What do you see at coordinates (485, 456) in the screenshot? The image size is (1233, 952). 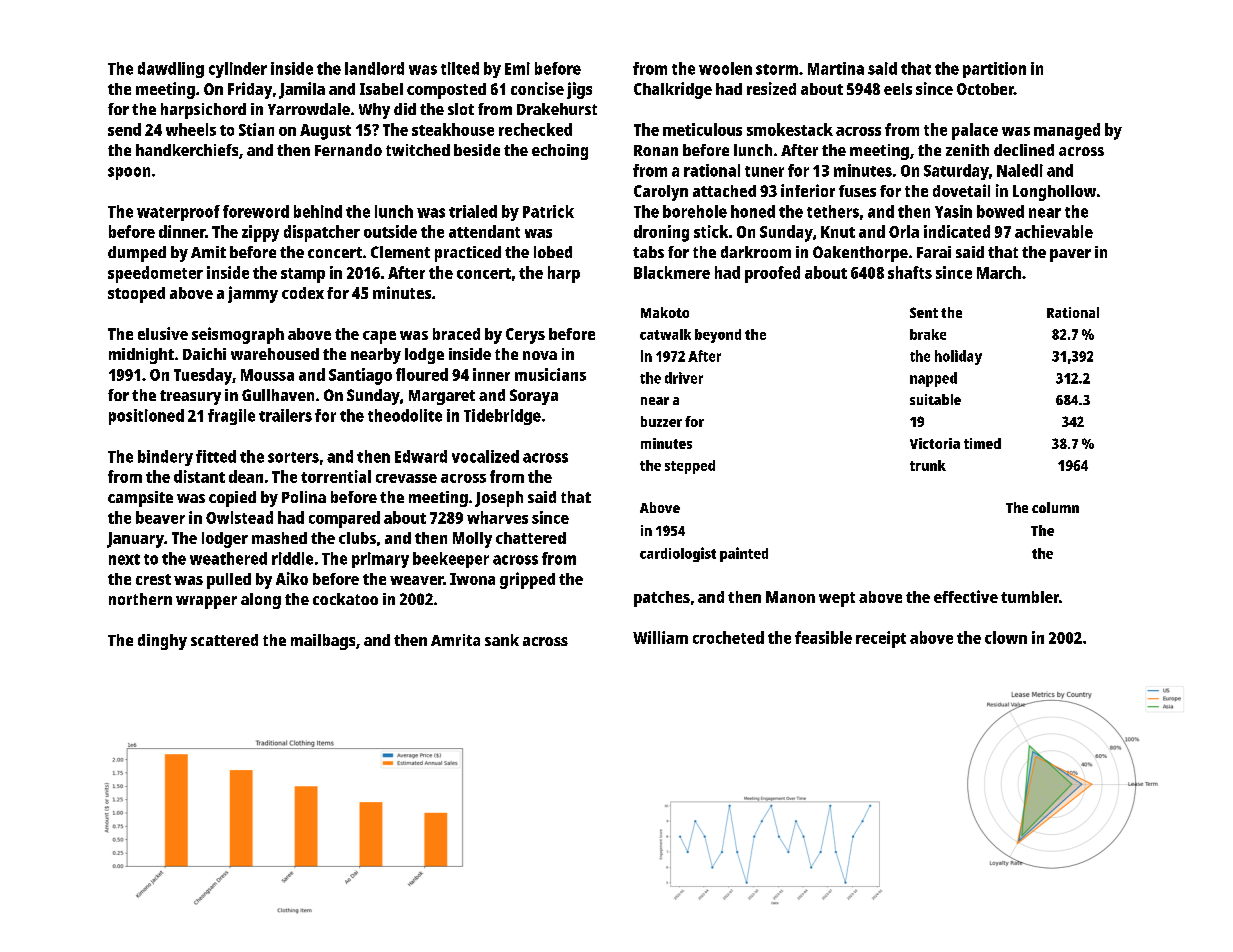 I see `vocalized` at bounding box center [485, 456].
